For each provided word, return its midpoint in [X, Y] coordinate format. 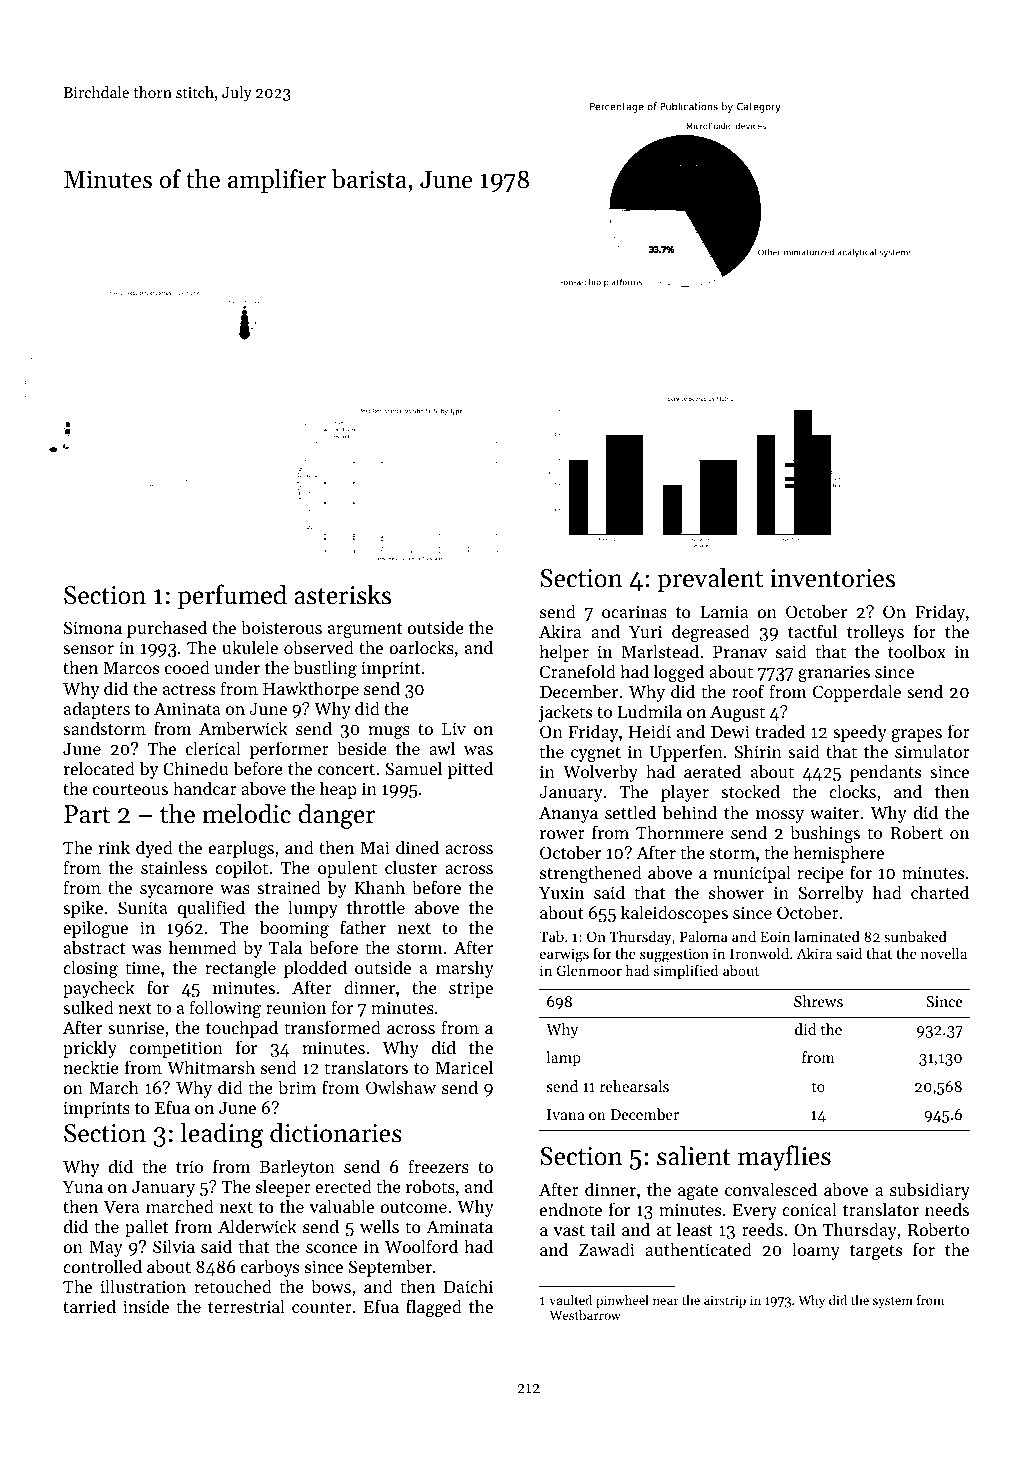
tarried [89, 1306]
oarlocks [421, 647]
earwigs [564, 955]
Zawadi [607, 1249]
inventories [832, 578]
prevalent [710, 580]
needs [947, 1209]
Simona [93, 627]
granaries [834, 673]
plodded [315, 969]
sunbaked [915, 936]
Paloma [704, 936]
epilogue [95, 929]
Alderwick [257, 1226]
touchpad [242, 1029]
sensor [88, 649]
